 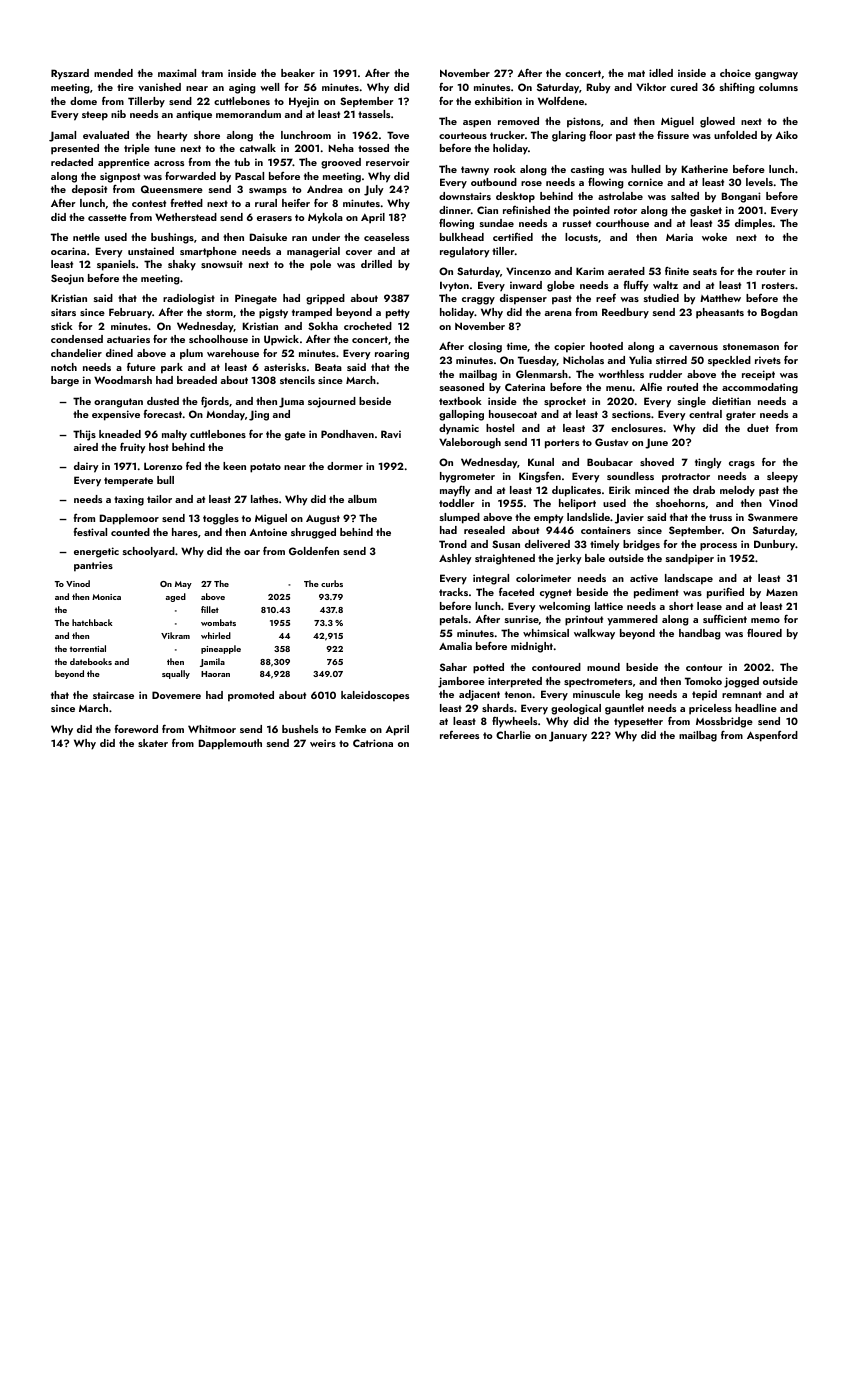 I want to click on stirred, so click(x=671, y=360).
